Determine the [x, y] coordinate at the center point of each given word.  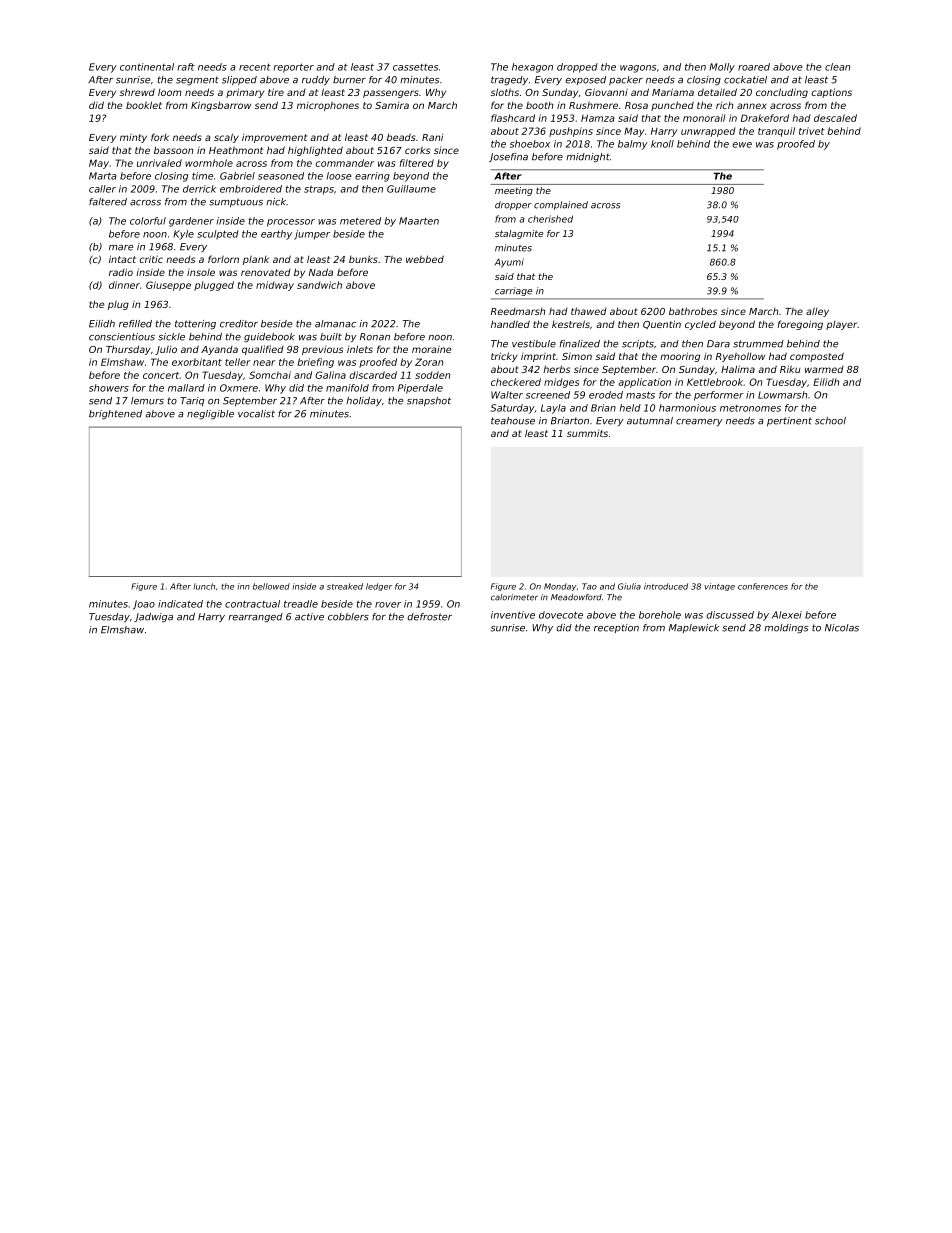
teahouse [513, 421]
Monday [560, 587]
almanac [335, 324]
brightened [115, 415]
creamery [699, 422]
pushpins [571, 132]
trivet [812, 131]
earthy [276, 235]
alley [817, 312]
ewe [742, 145]
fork [160, 137]
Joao [144, 605]
